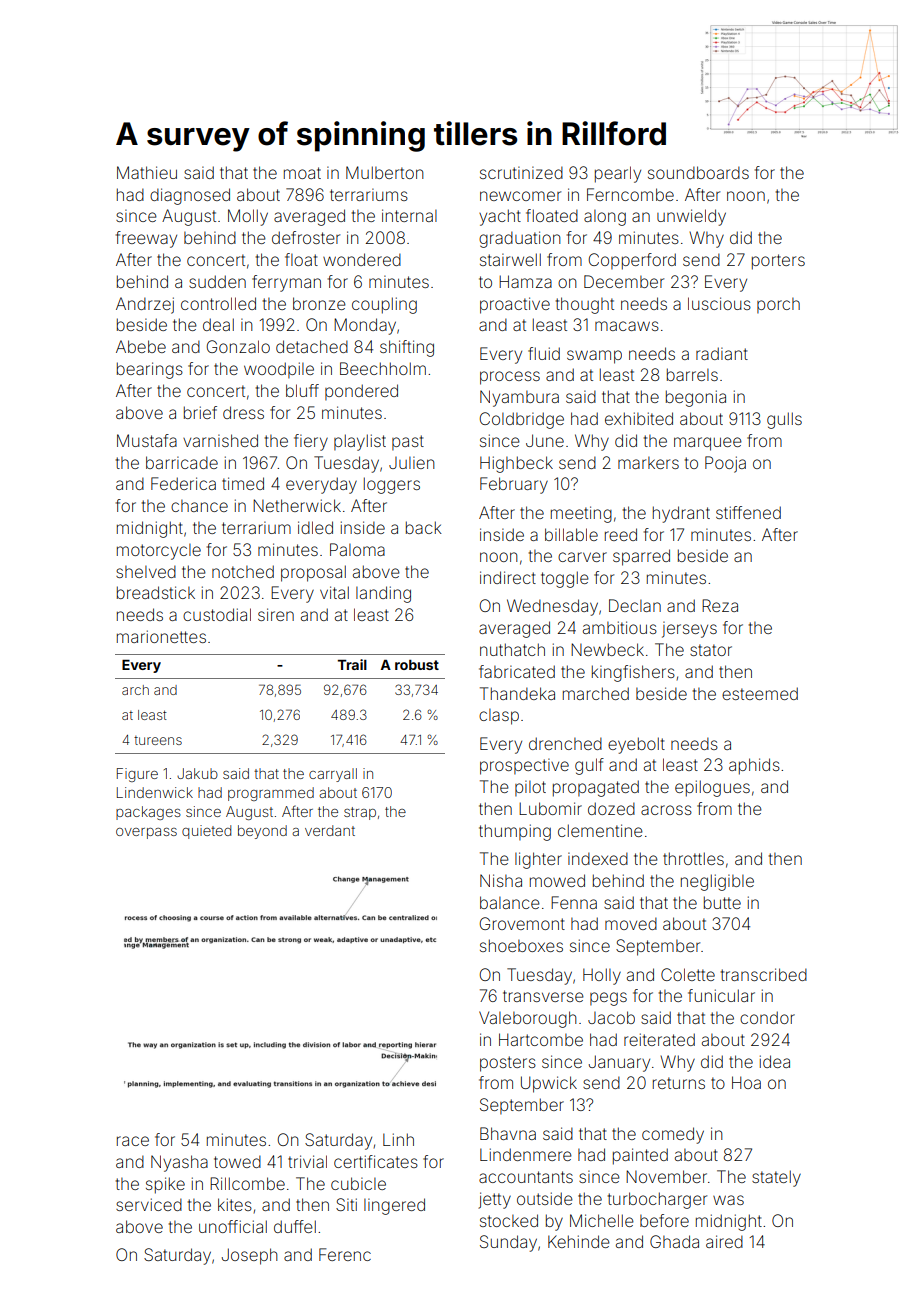 The height and width of the screenshot is (1314, 924). Describe the element at coordinates (557, 880) in the screenshot. I see `mowed` at that location.
